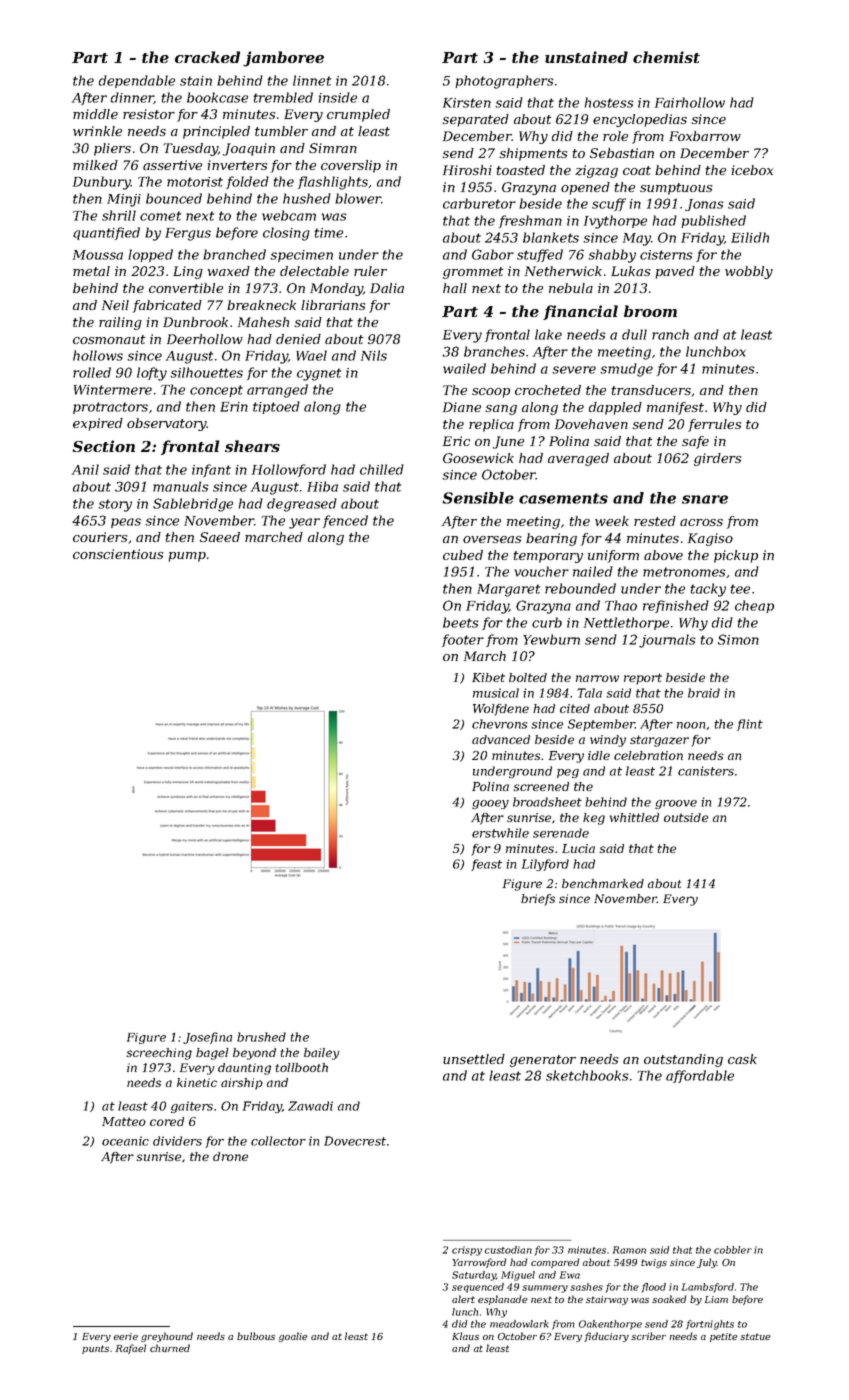  I want to click on metal, so click(91, 271).
